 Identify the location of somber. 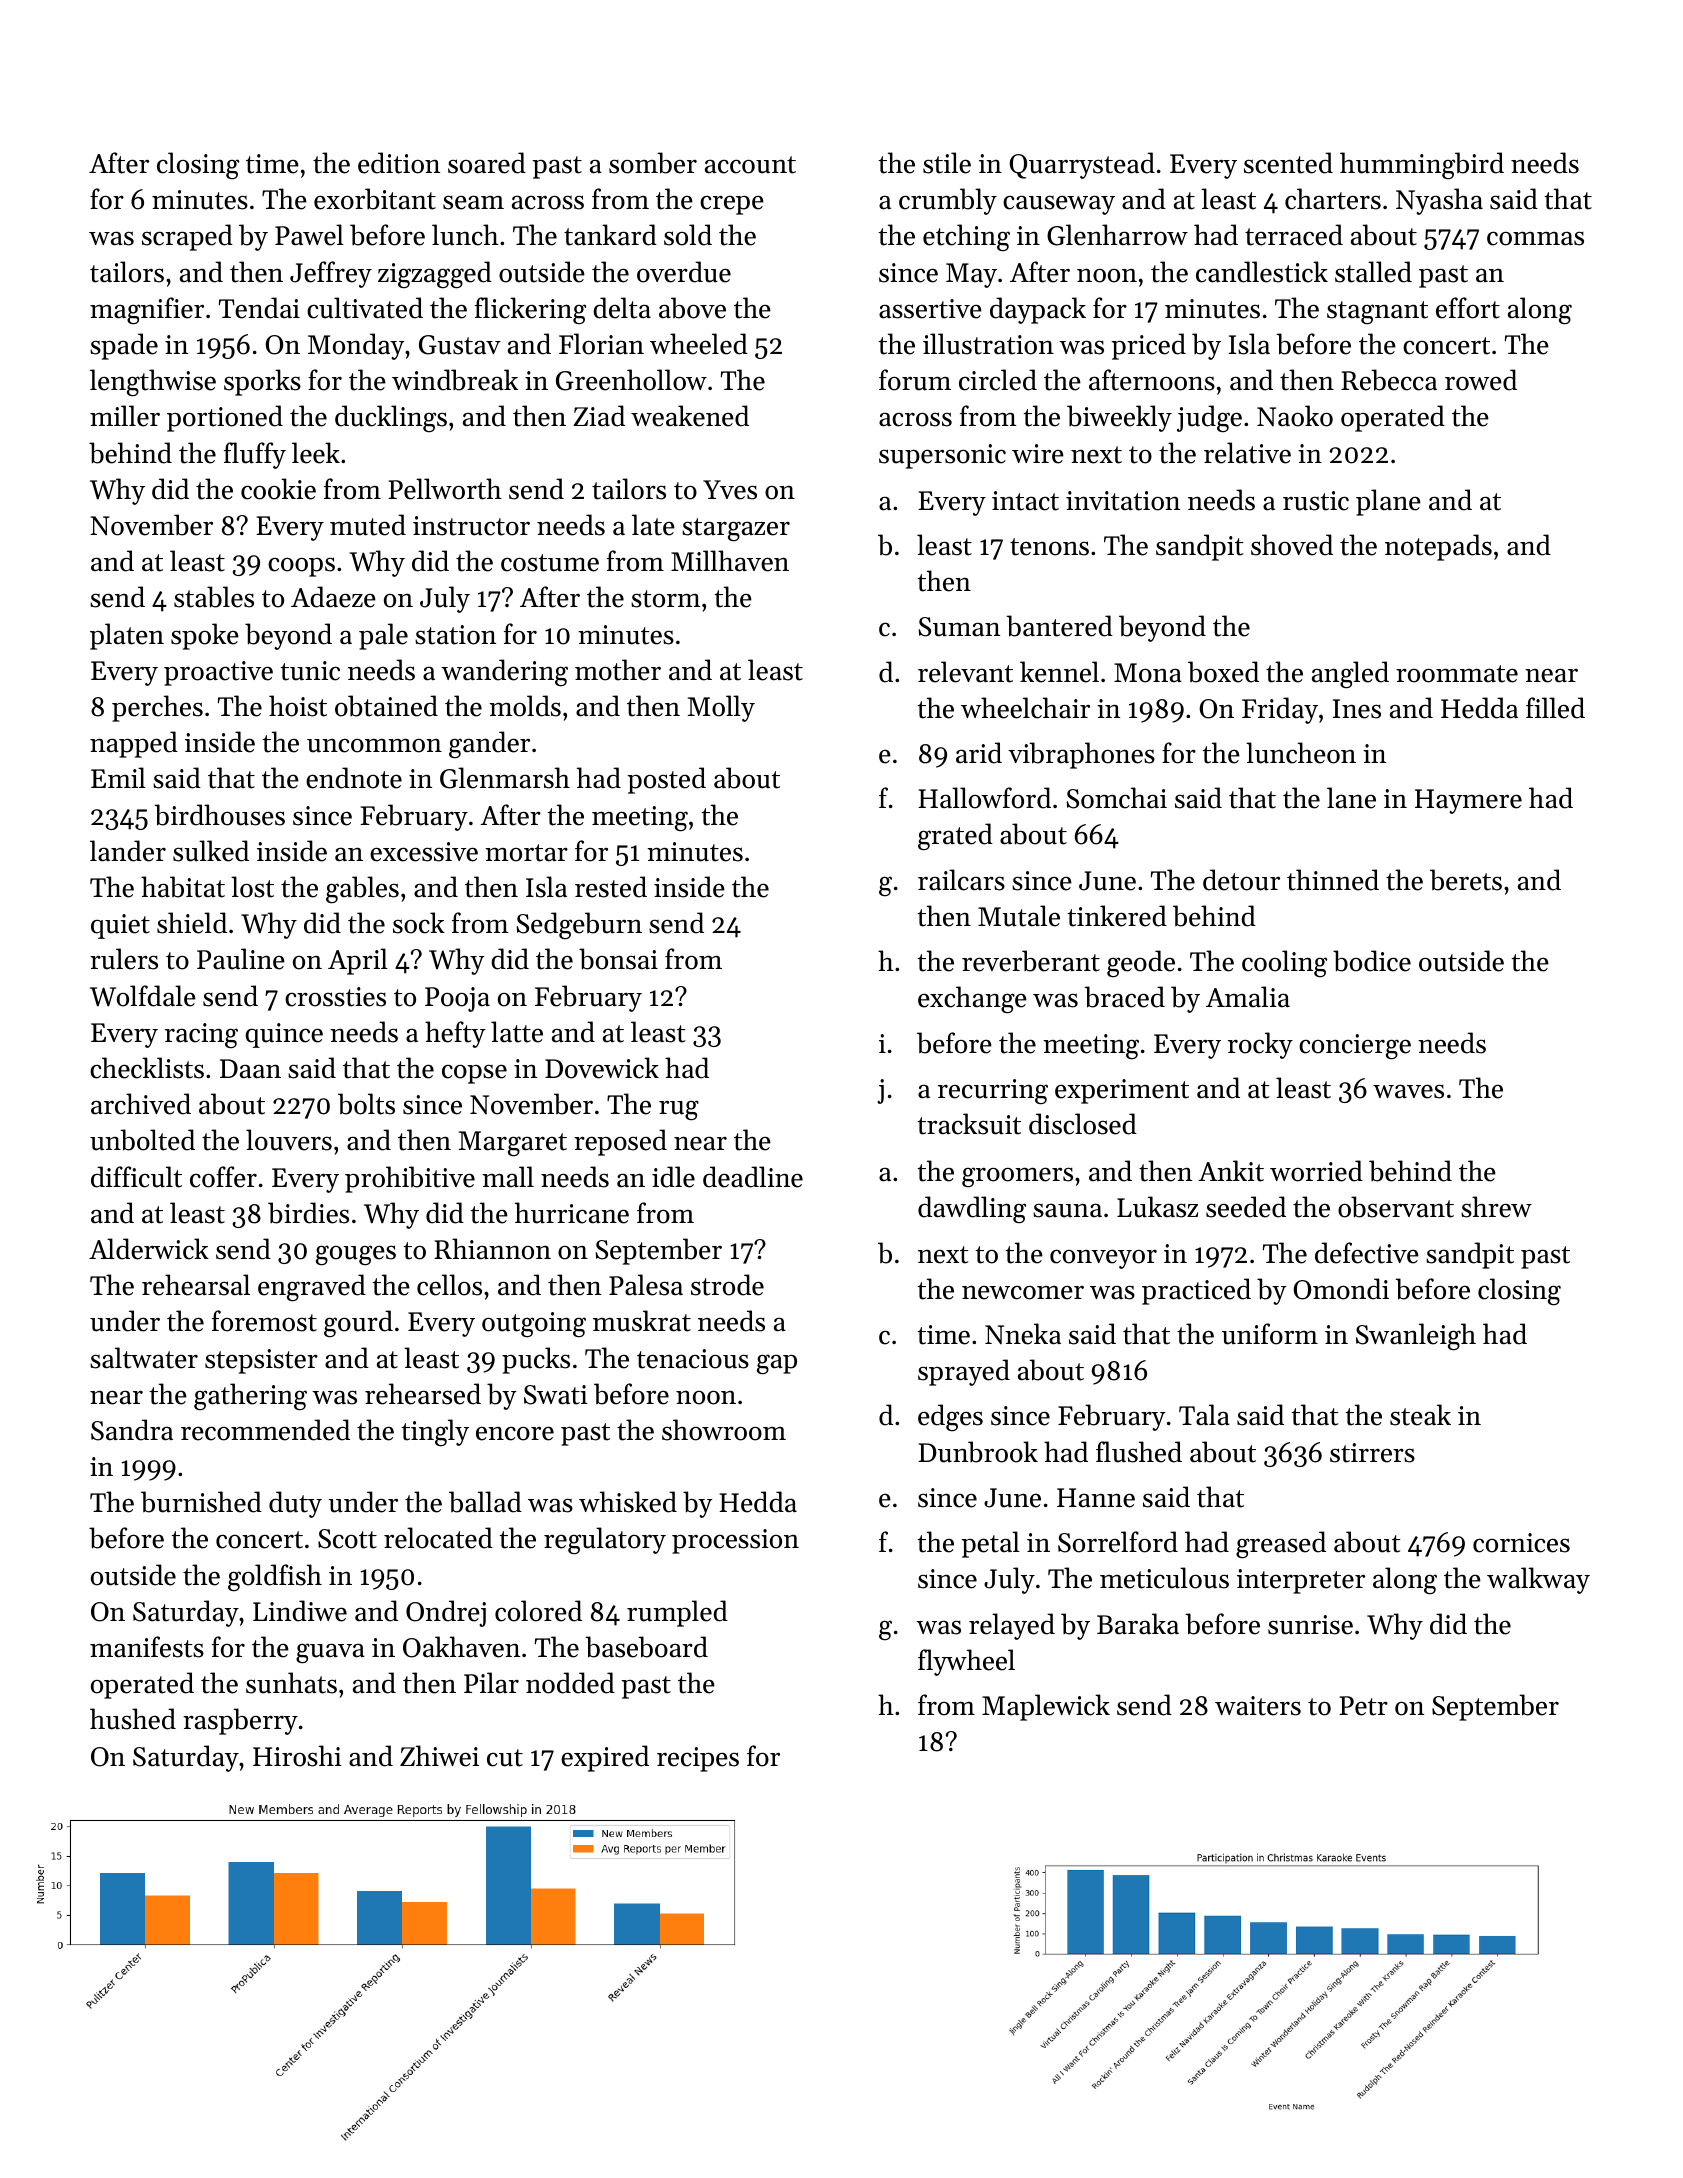
(653, 163).
